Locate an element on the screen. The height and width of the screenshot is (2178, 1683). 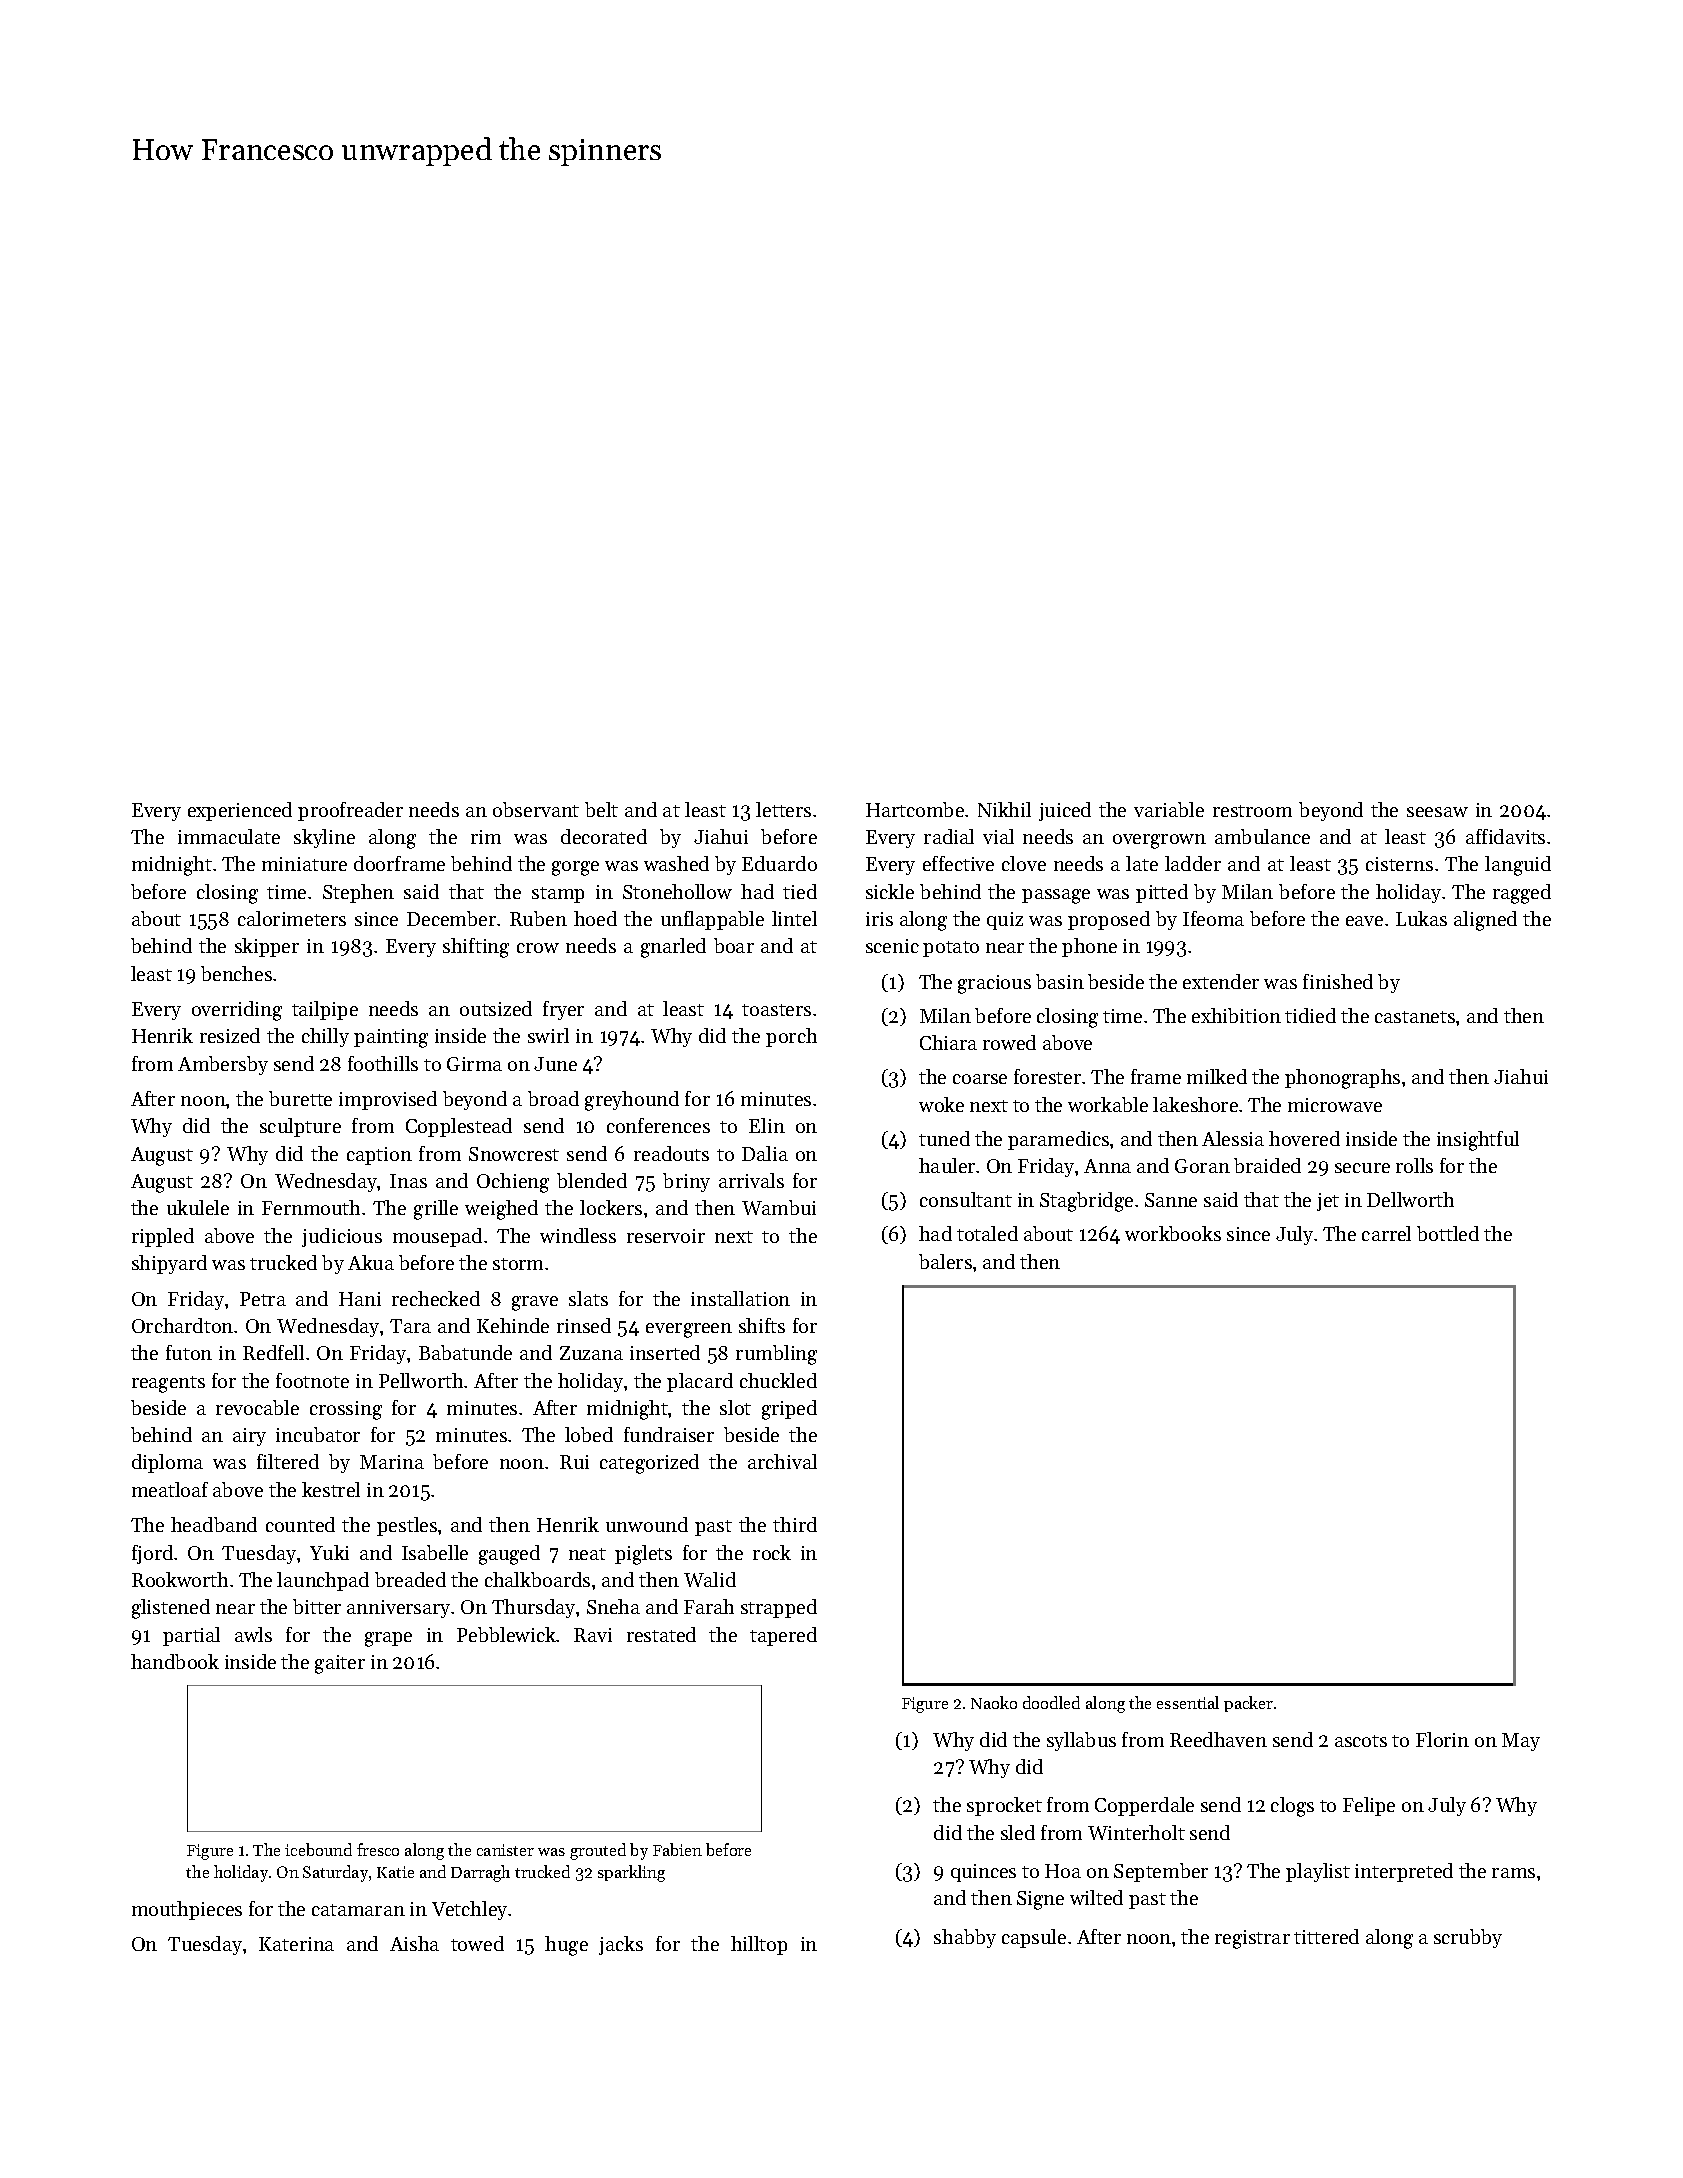
skipper is located at coordinates (267, 947).
